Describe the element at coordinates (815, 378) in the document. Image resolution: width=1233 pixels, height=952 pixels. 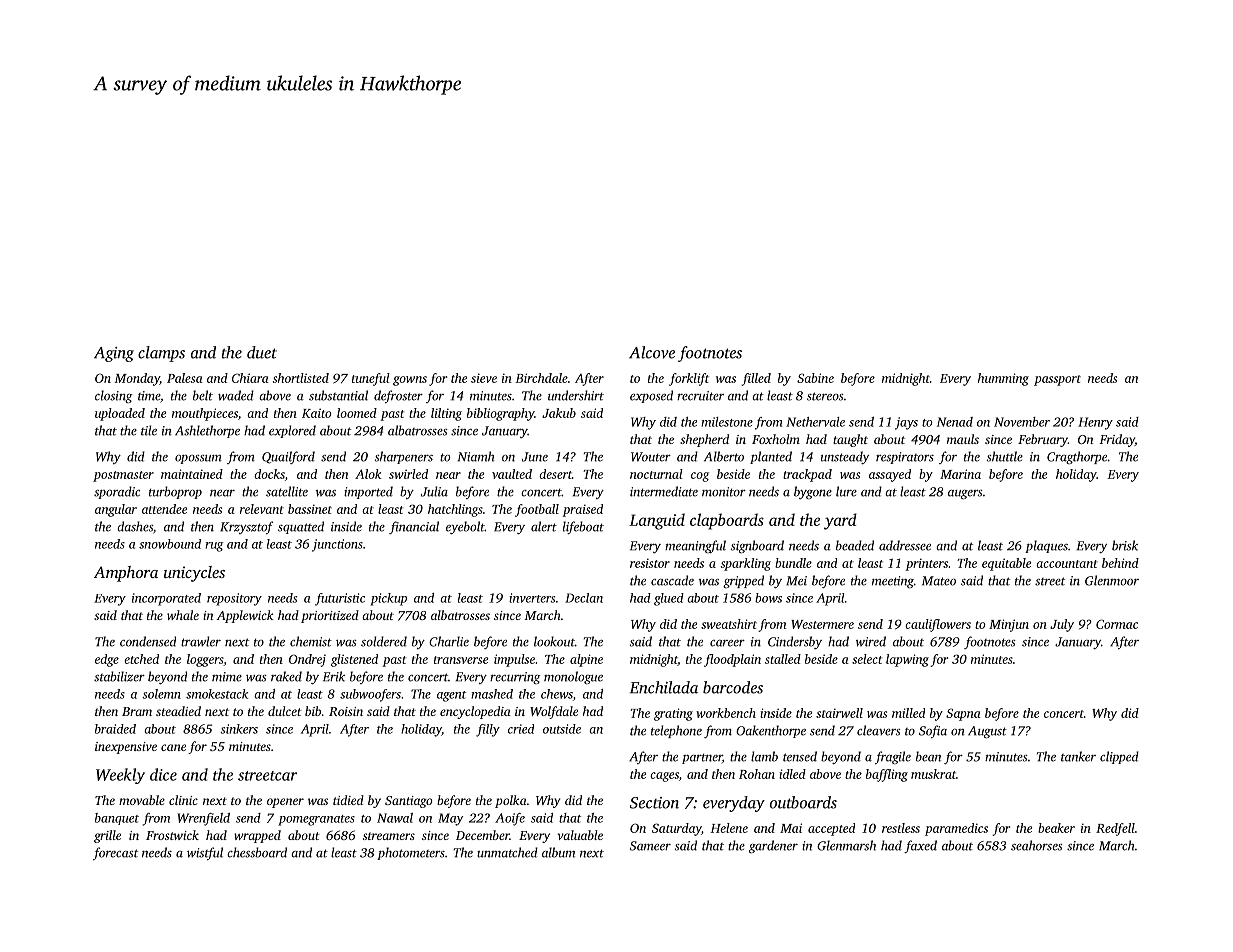
I see `Sabine` at that location.
